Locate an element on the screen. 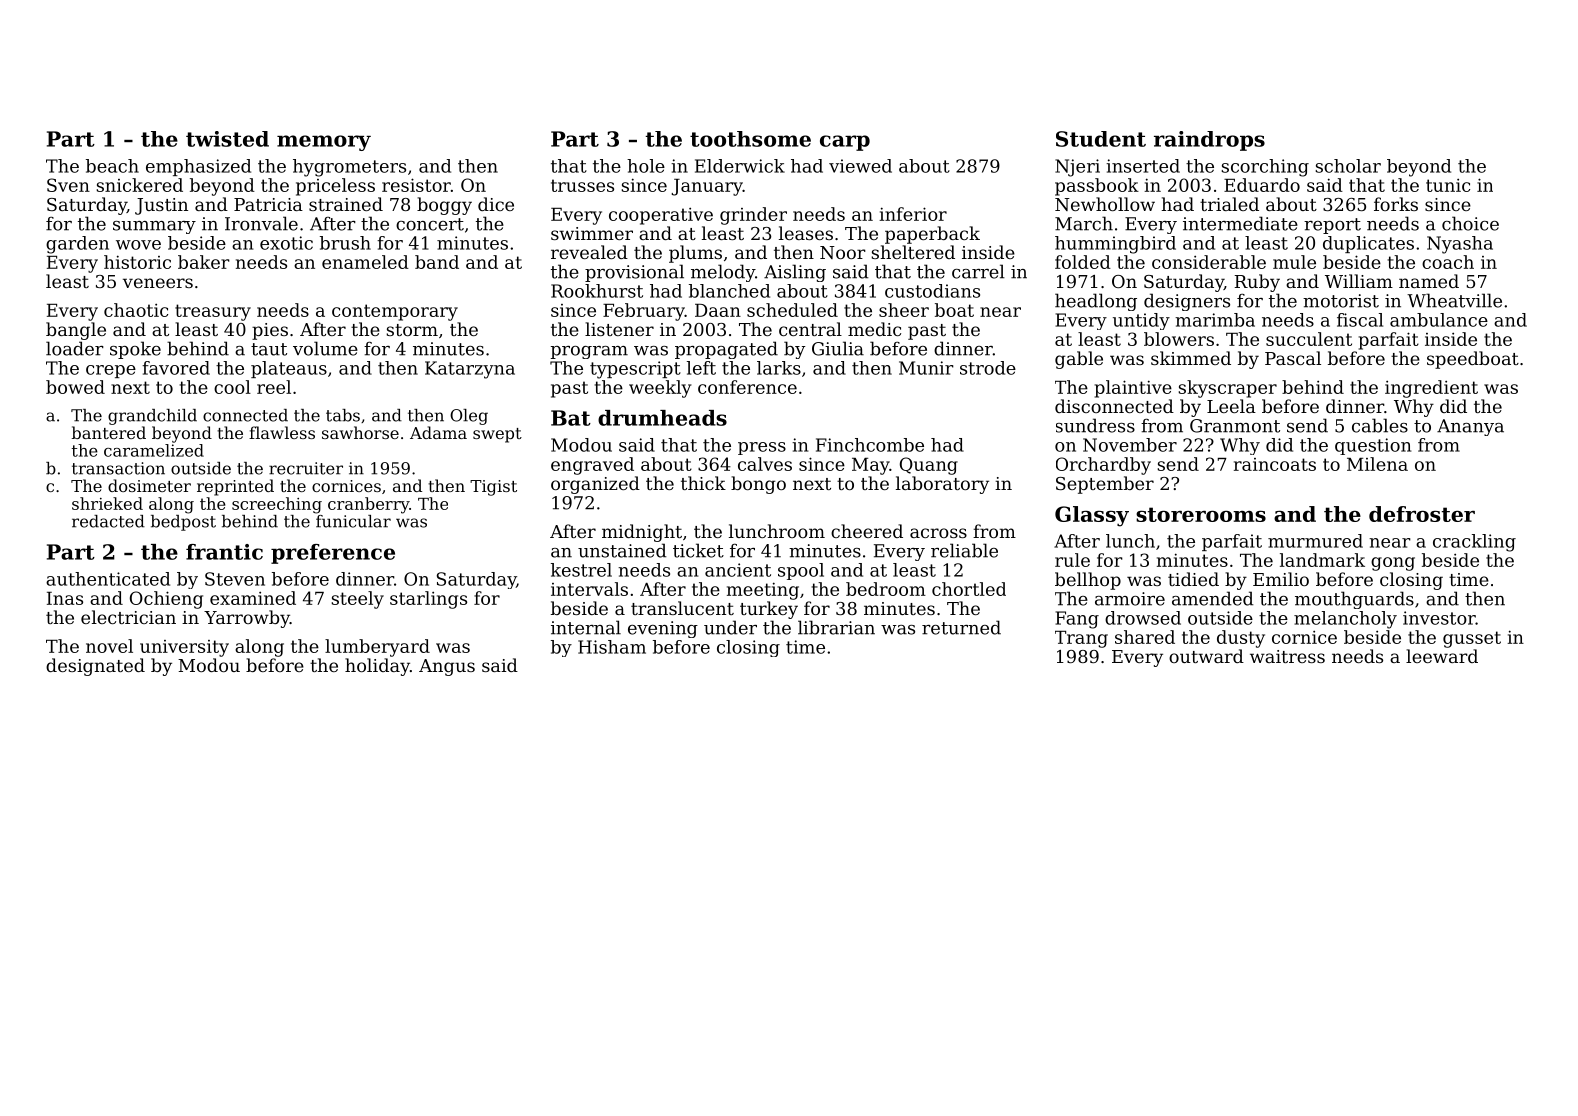 The height and width of the screenshot is (1116, 1578). sundress is located at coordinates (1095, 425).
